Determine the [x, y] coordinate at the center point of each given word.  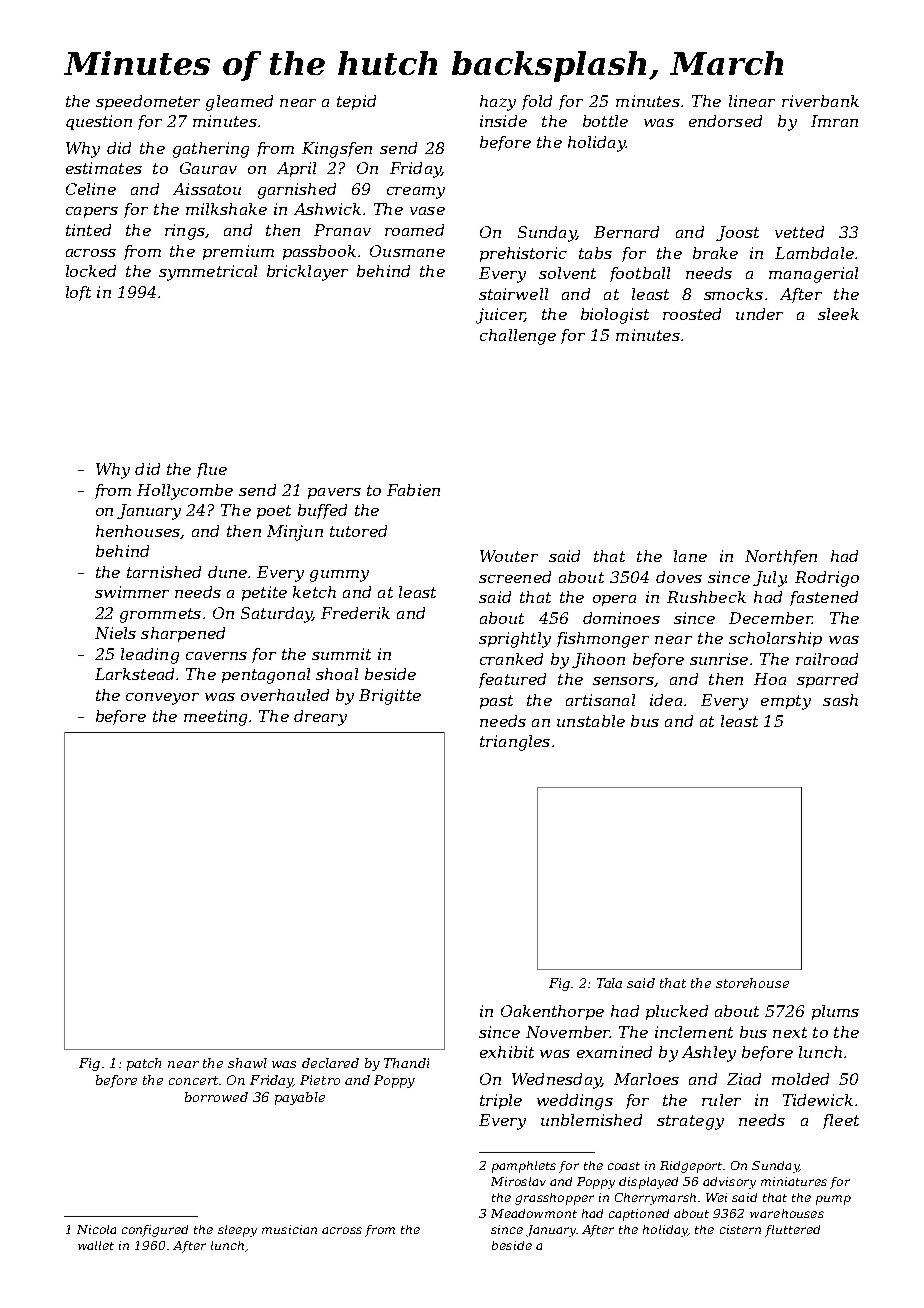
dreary [320, 718]
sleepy [237, 1231]
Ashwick [327, 209]
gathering [211, 150]
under [759, 314]
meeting [215, 718]
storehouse [752, 983]
